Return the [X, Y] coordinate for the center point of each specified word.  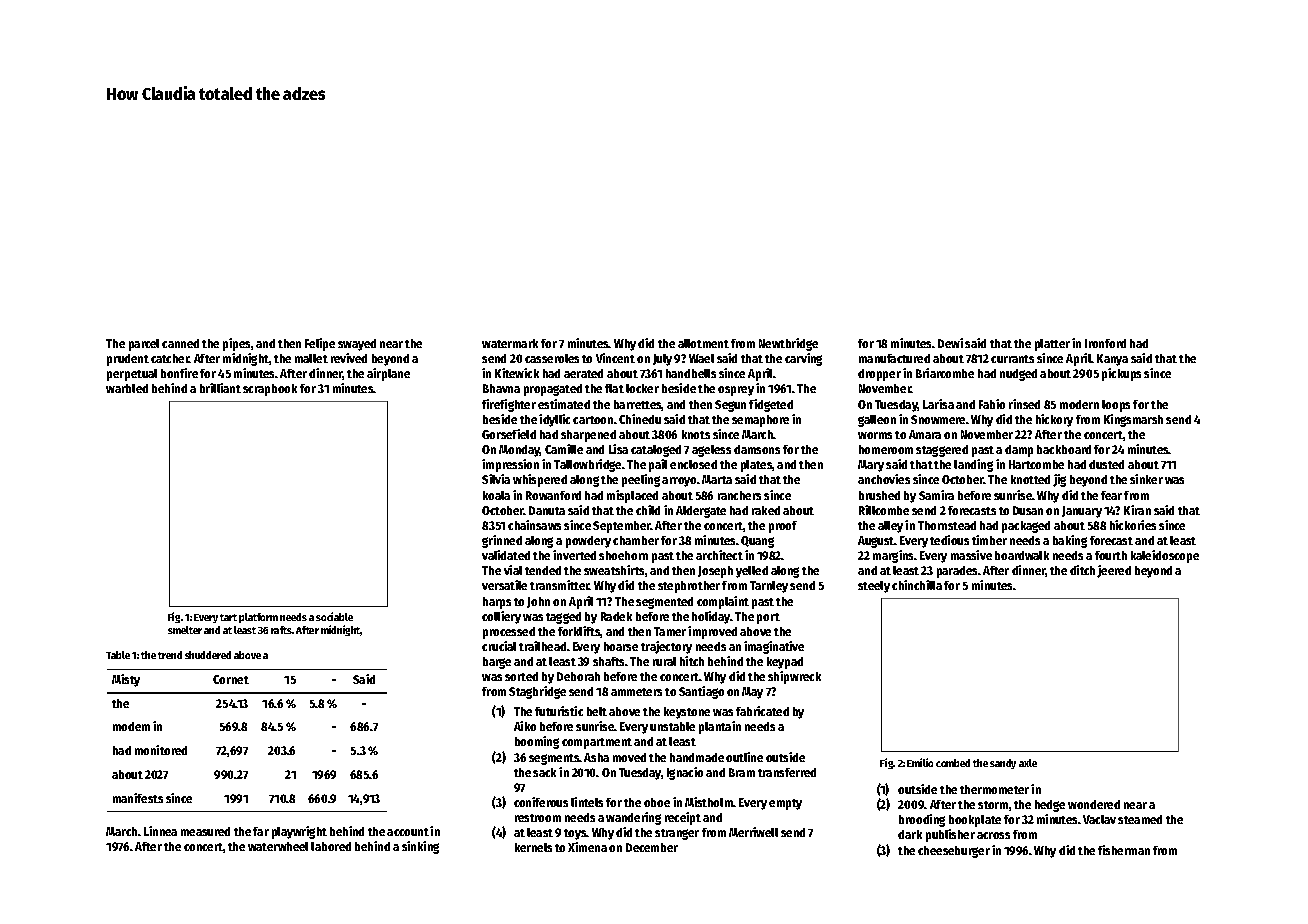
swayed [357, 345]
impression [510, 465]
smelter [185, 630]
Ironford [1105, 343]
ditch [1082, 570]
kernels [533, 847]
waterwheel [278, 846]
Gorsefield [509, 434]
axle [1028, 763]
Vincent [615, 358]
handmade [697, 757]
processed [509, 633]
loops [1116, 406]
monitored [161, 750]
